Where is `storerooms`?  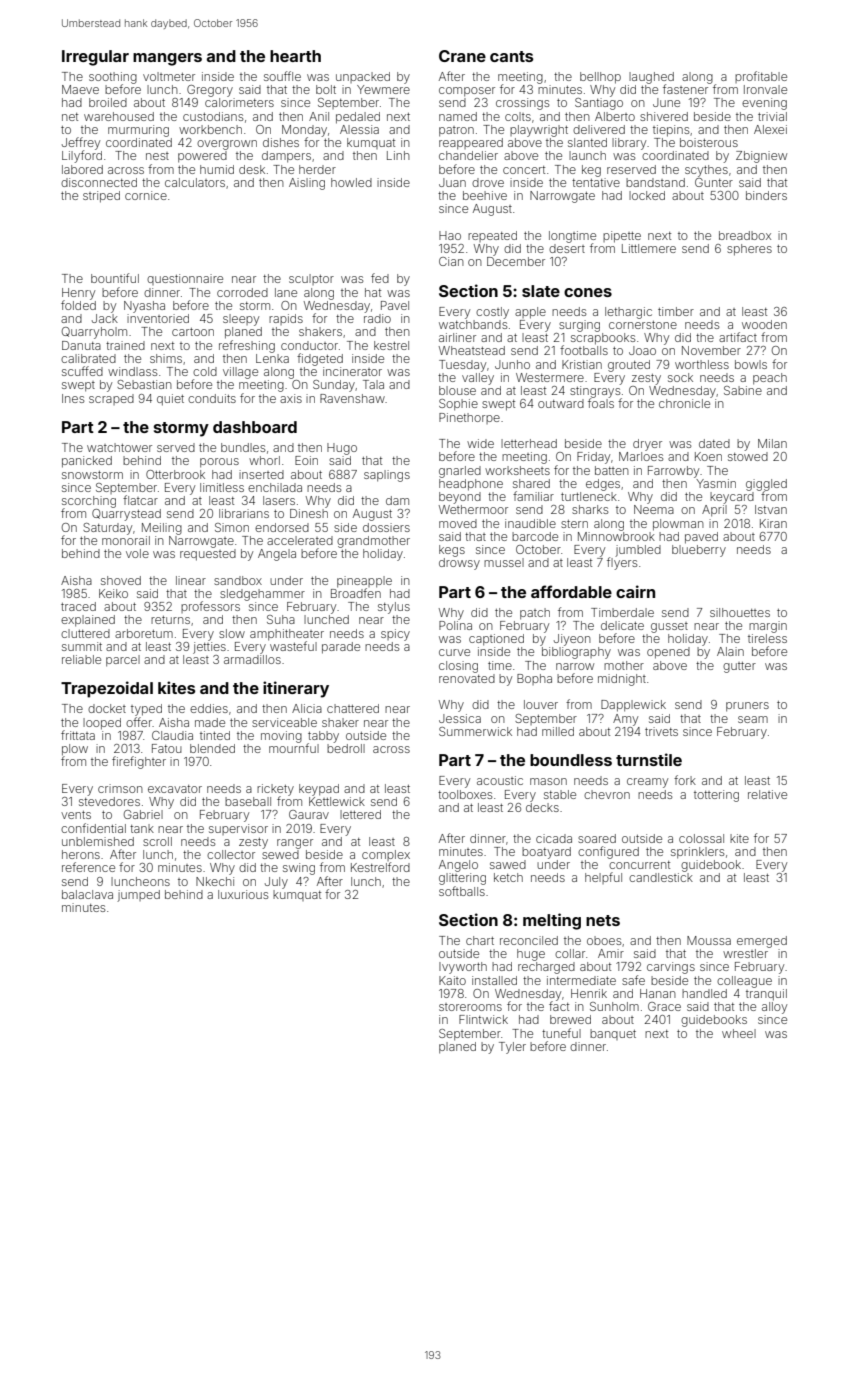
storerooms is located at coordinates (470, 1007).
